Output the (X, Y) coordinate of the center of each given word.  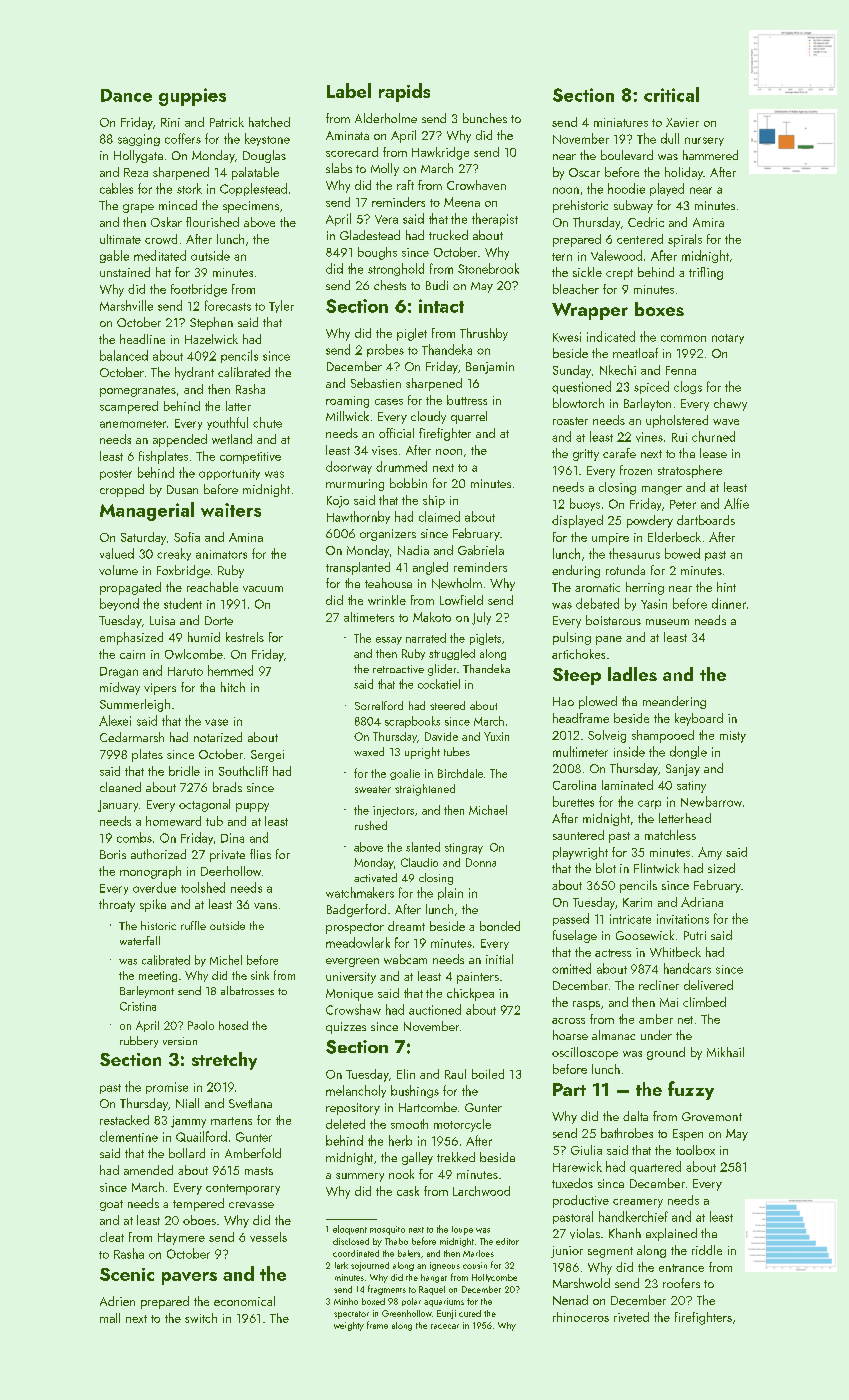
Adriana (702, 902)
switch (201, 1318)
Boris (113, 854)
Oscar (584, 172)
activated (375, 877)
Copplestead (253, 189)
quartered (655, 1167)
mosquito (387, 1230)
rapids (404, 92)
